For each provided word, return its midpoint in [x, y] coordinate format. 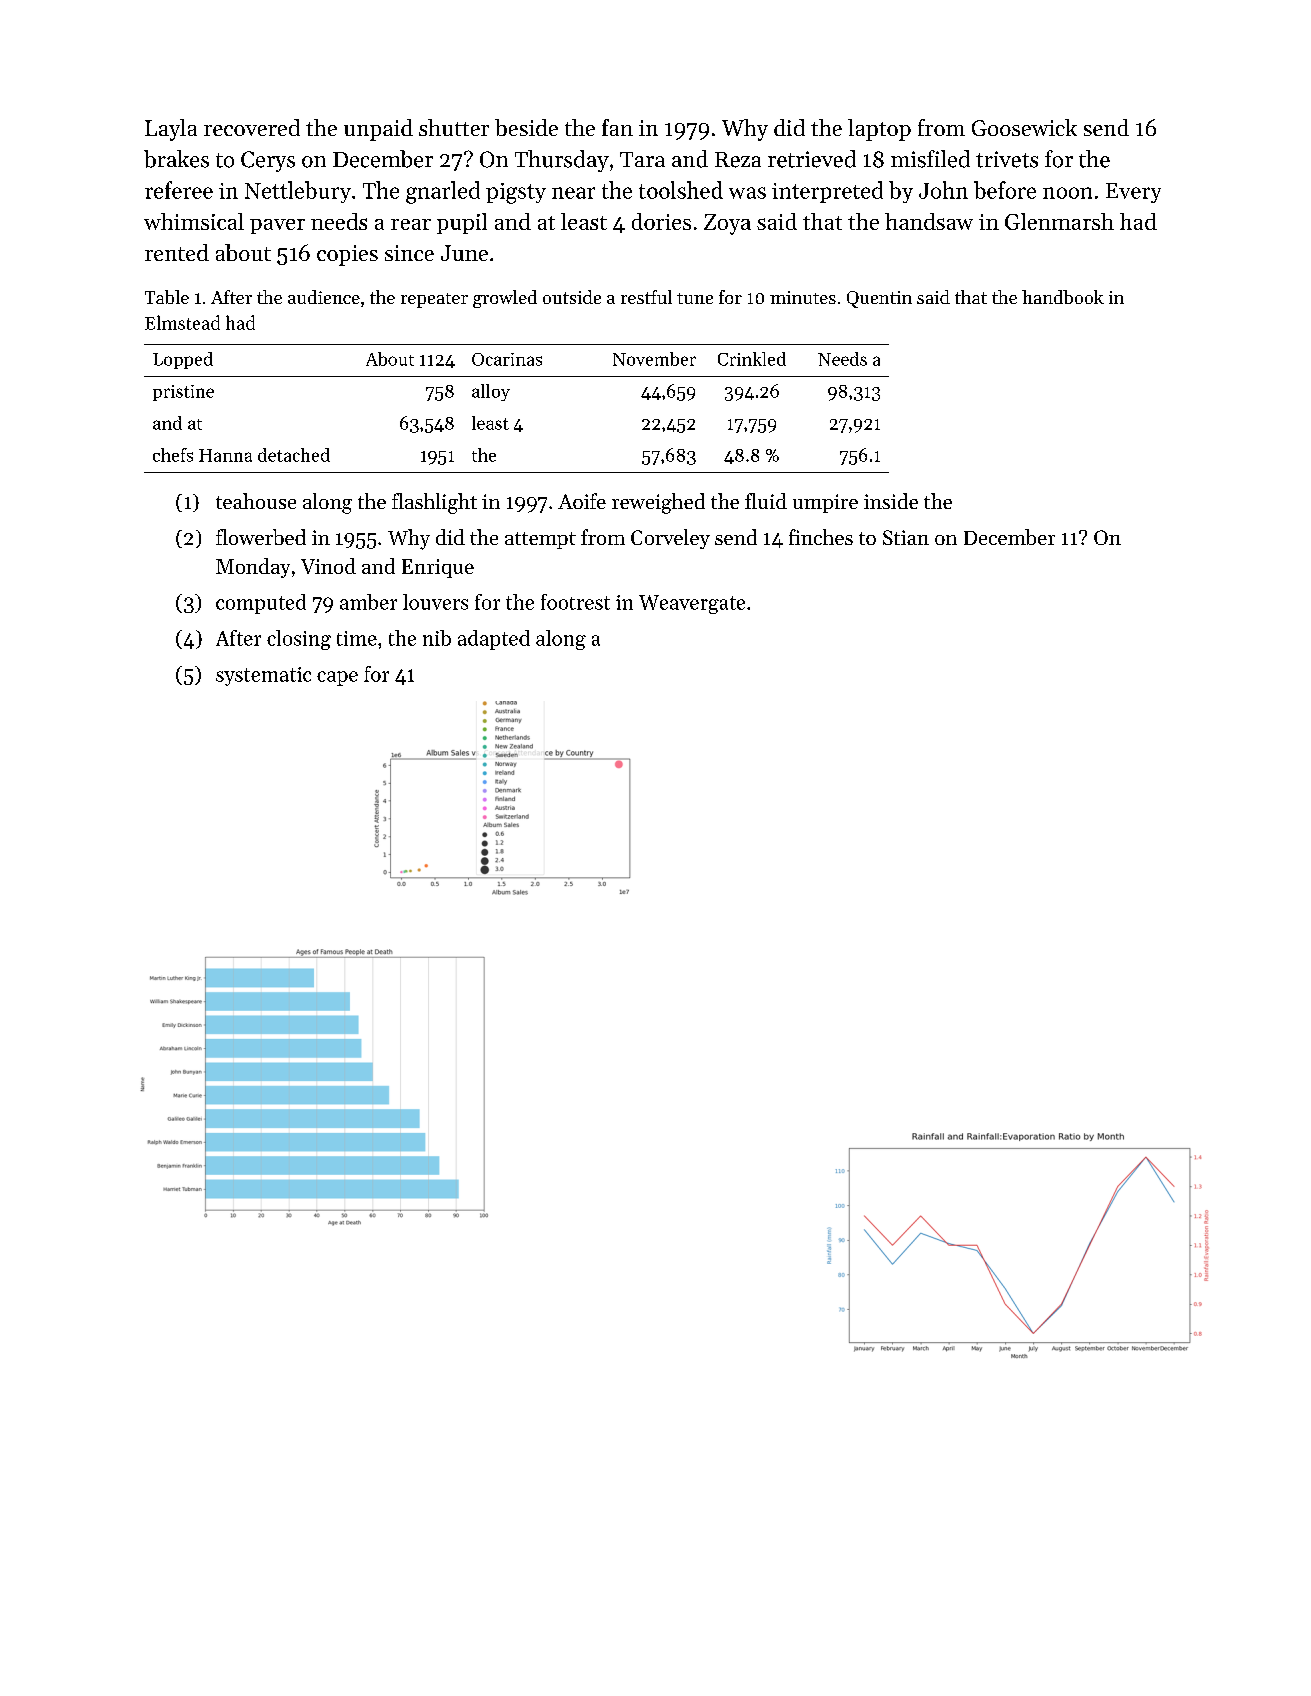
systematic [263, 676]
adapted [494, 640]
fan [617, 127]
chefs [173, 455]
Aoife [582, 501]
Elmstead [182, 322]
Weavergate [692, 604]
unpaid [378, 130]
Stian [906, 537]
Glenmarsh [1059, 221]
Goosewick [1024, 127]
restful [646, 297]
